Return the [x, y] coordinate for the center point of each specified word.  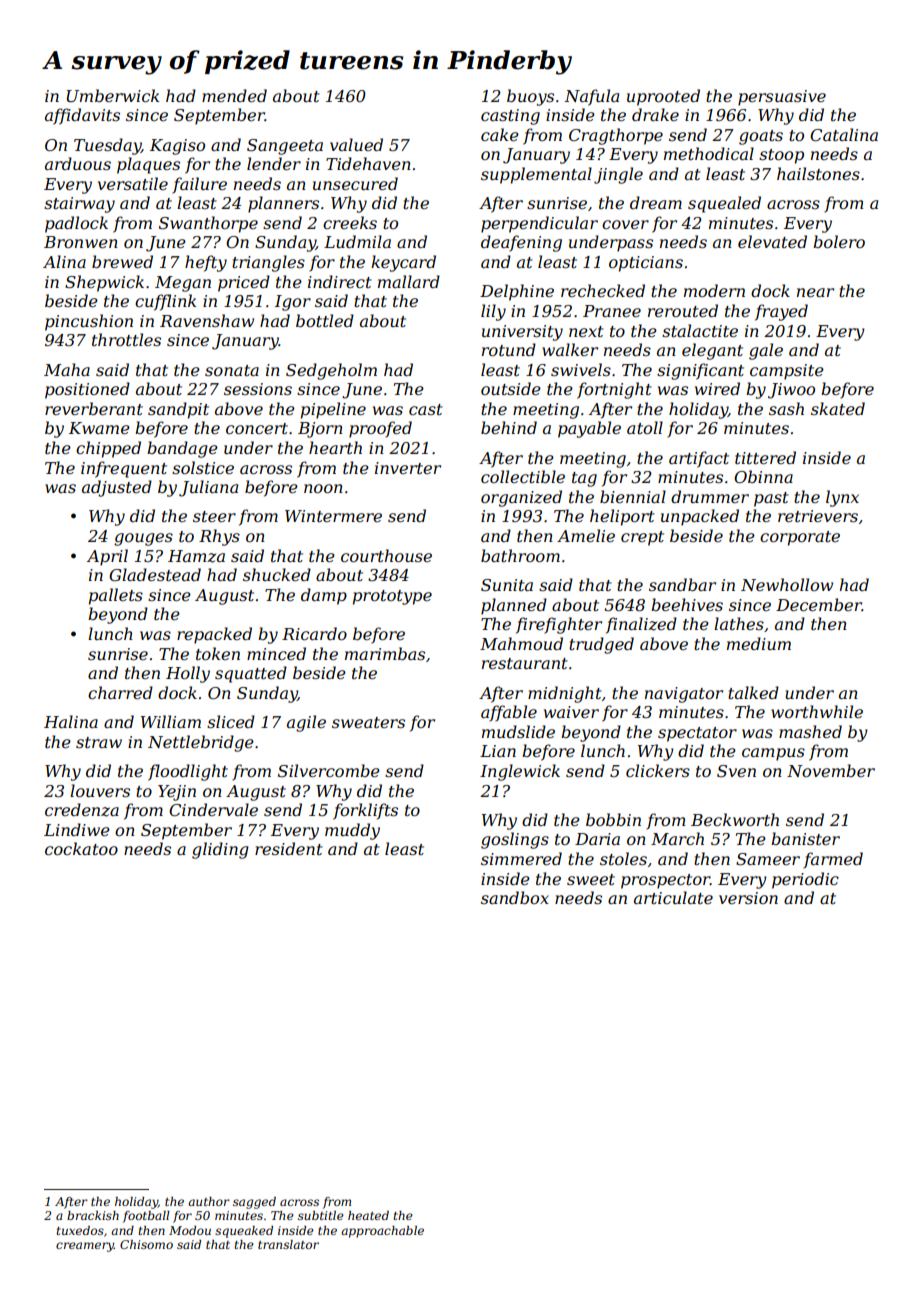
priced [244, 283]
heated [368, 1215]
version [748, 898]
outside [511, 388]
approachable [382, 1232]
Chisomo [146, 1244]
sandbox [515, 897]
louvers [100, 790]
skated [838, 408]
